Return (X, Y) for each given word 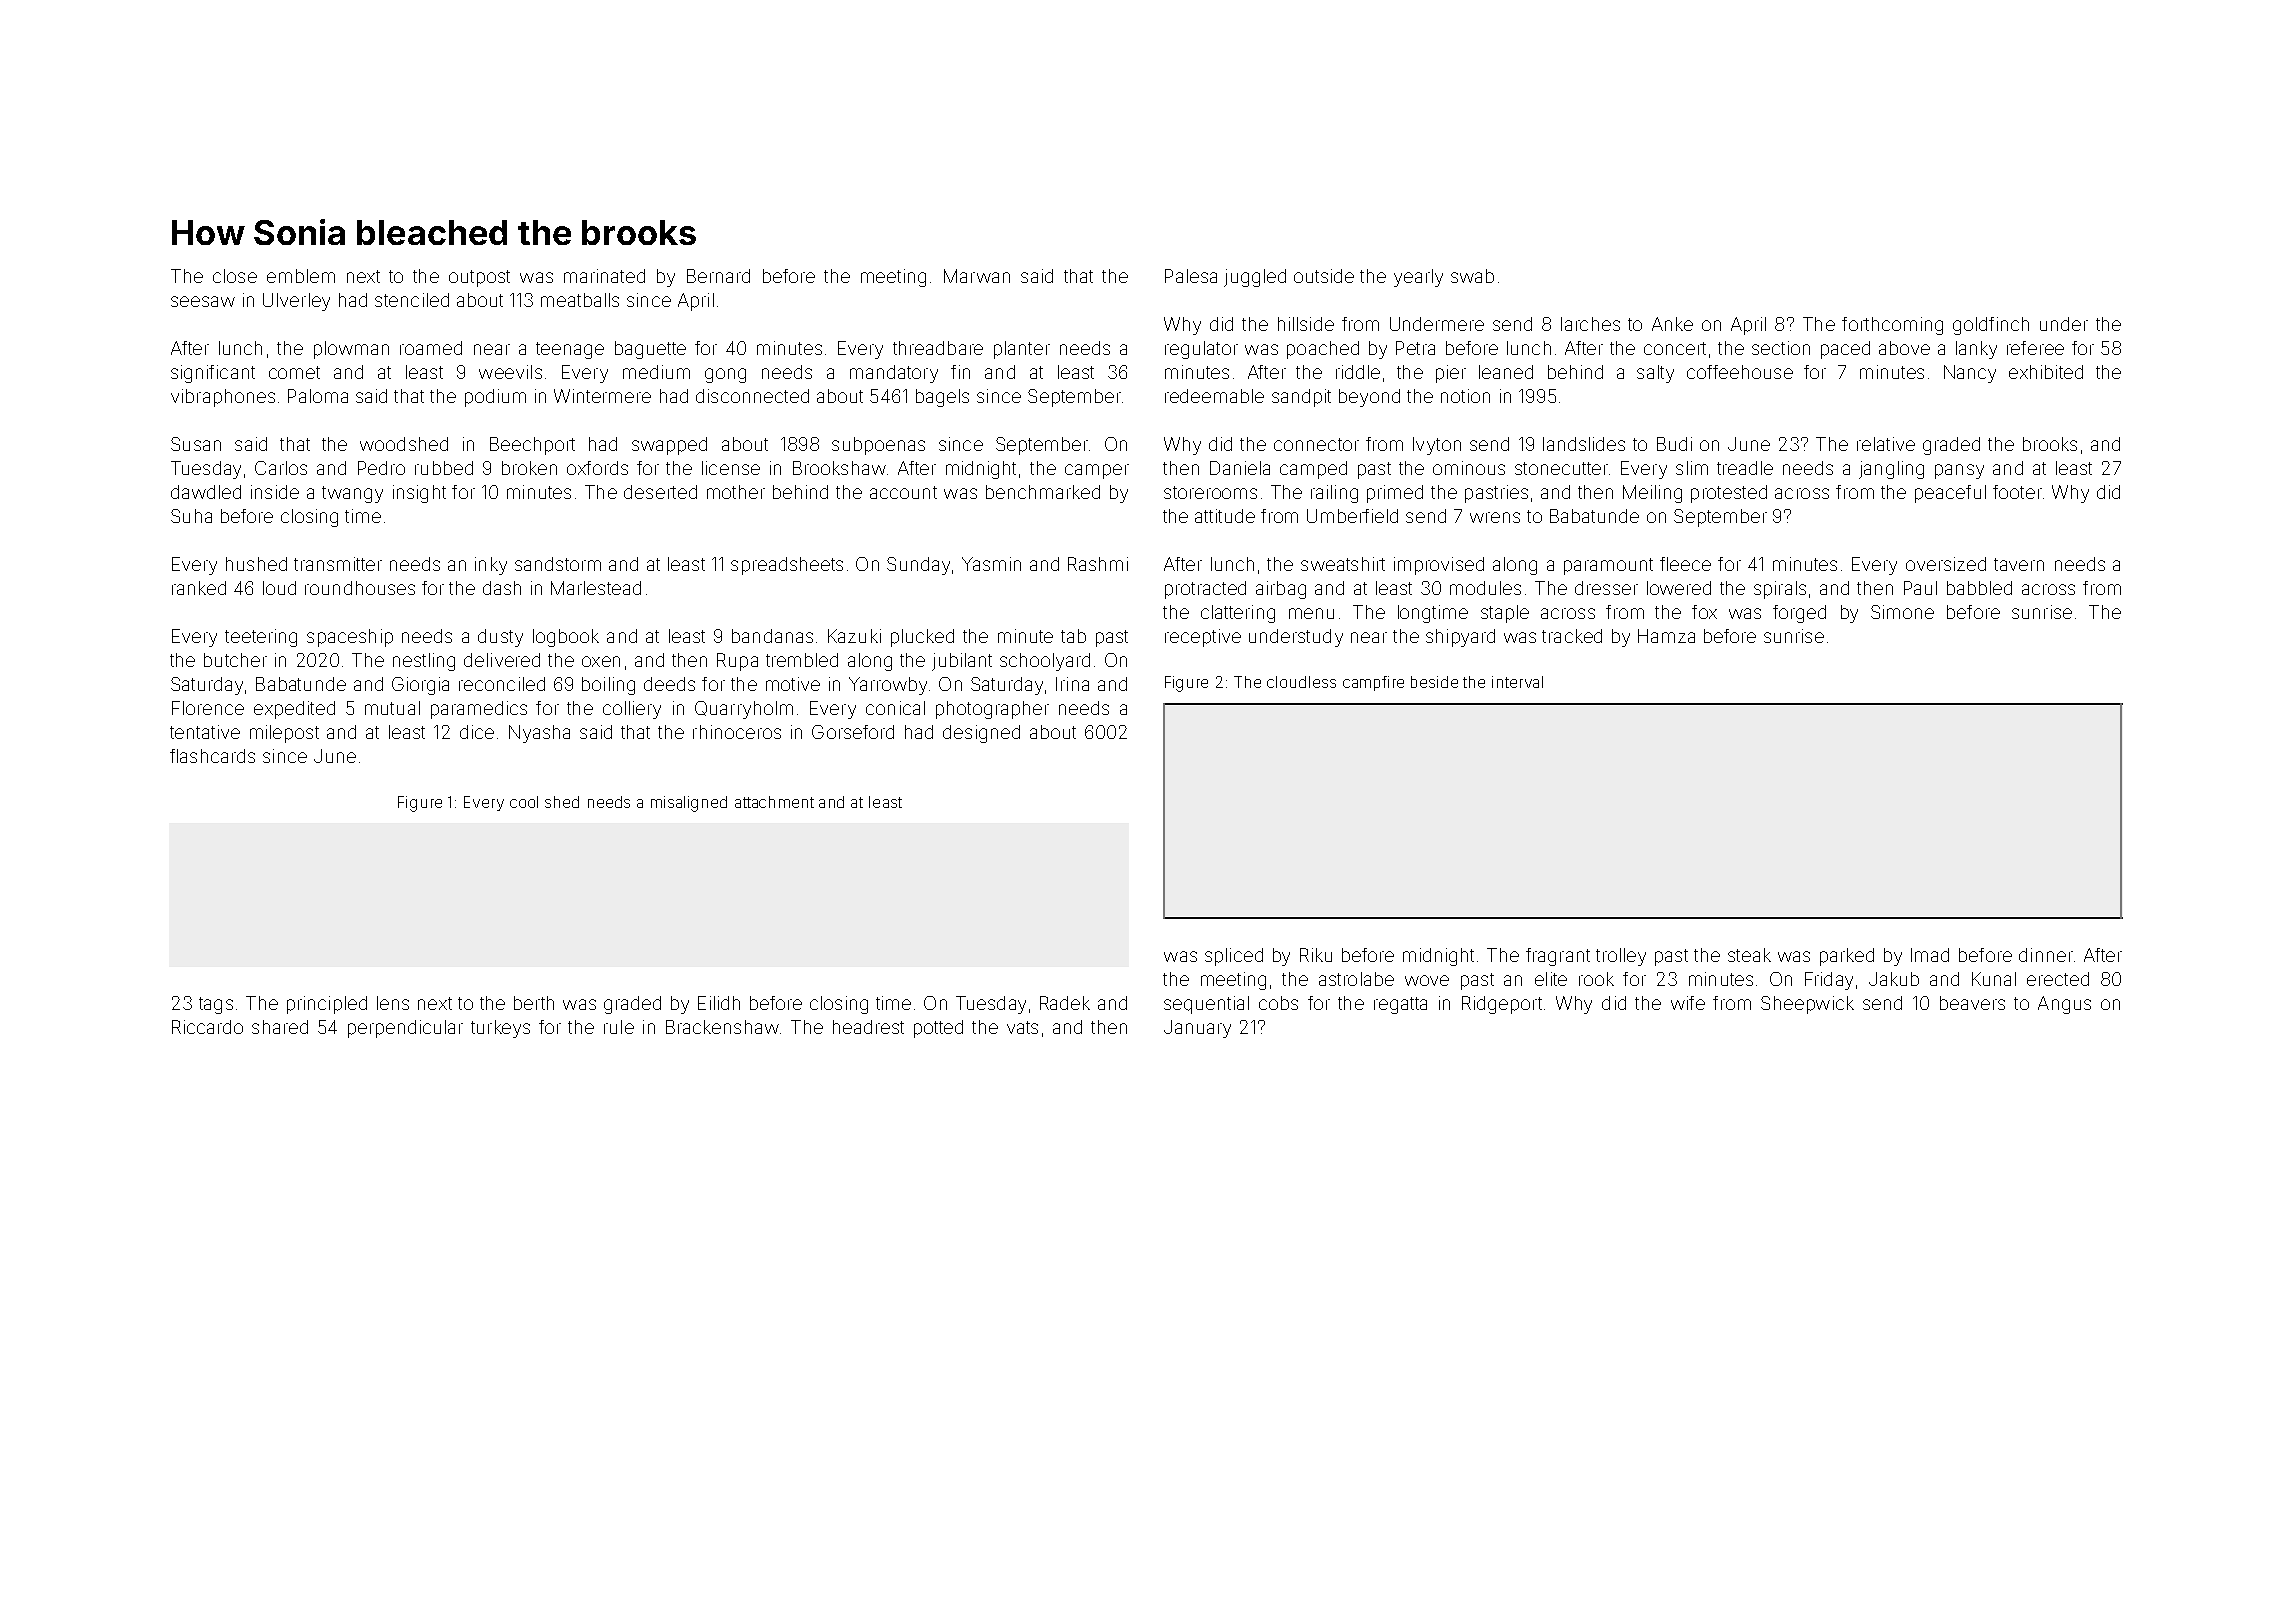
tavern (2019, 564)
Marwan (977, 276)
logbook (566, 638)
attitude (1225, 516)
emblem (301, 276)
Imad (1930, 955)
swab (1472, 276)
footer (2017, 492)
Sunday (918, 566)
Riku (1316, 955)
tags (216, 1005)
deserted (660, 492)
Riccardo (207, 1027)
